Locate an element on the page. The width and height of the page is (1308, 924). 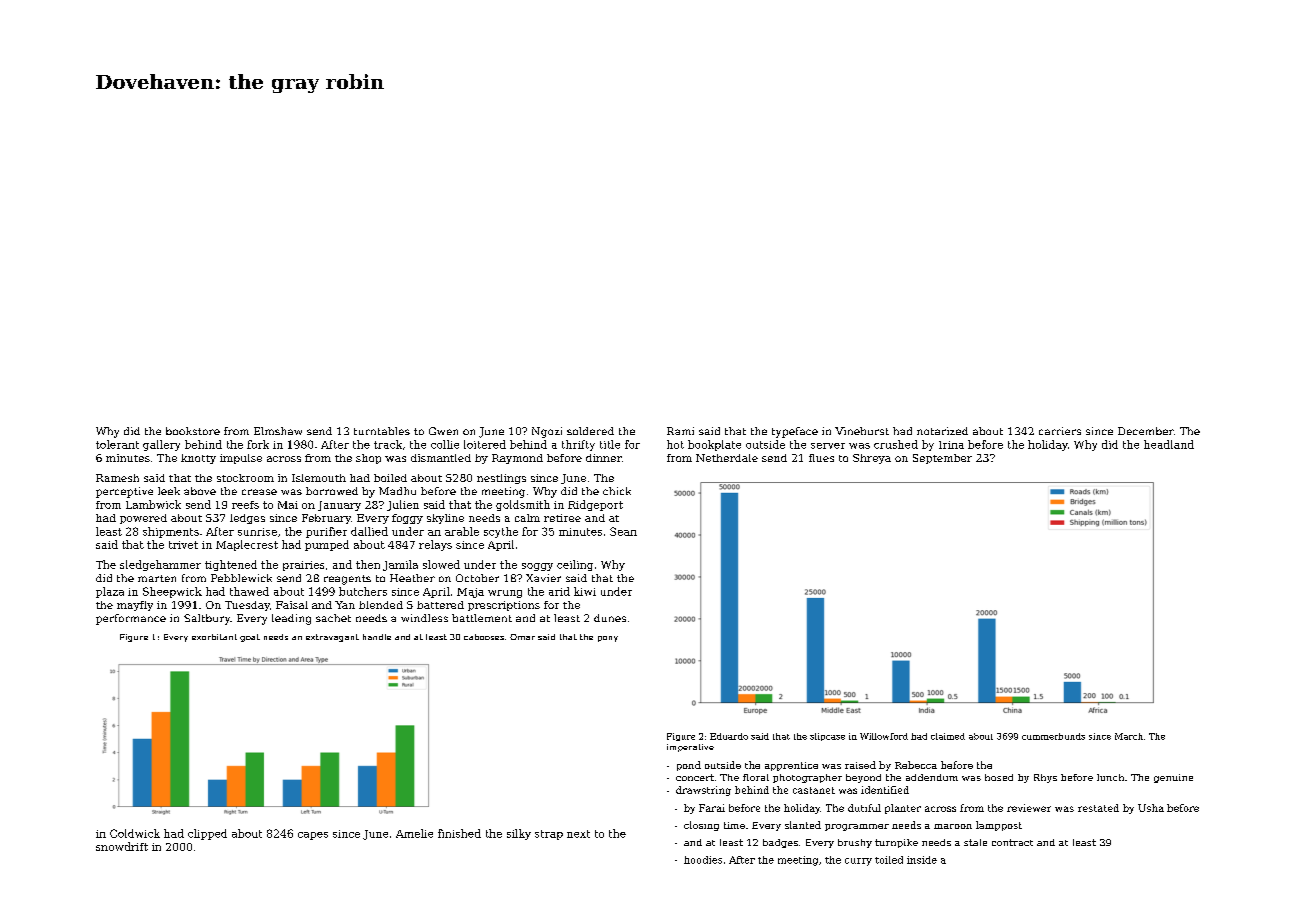
bookstore is located at coordinates (193, 431).
